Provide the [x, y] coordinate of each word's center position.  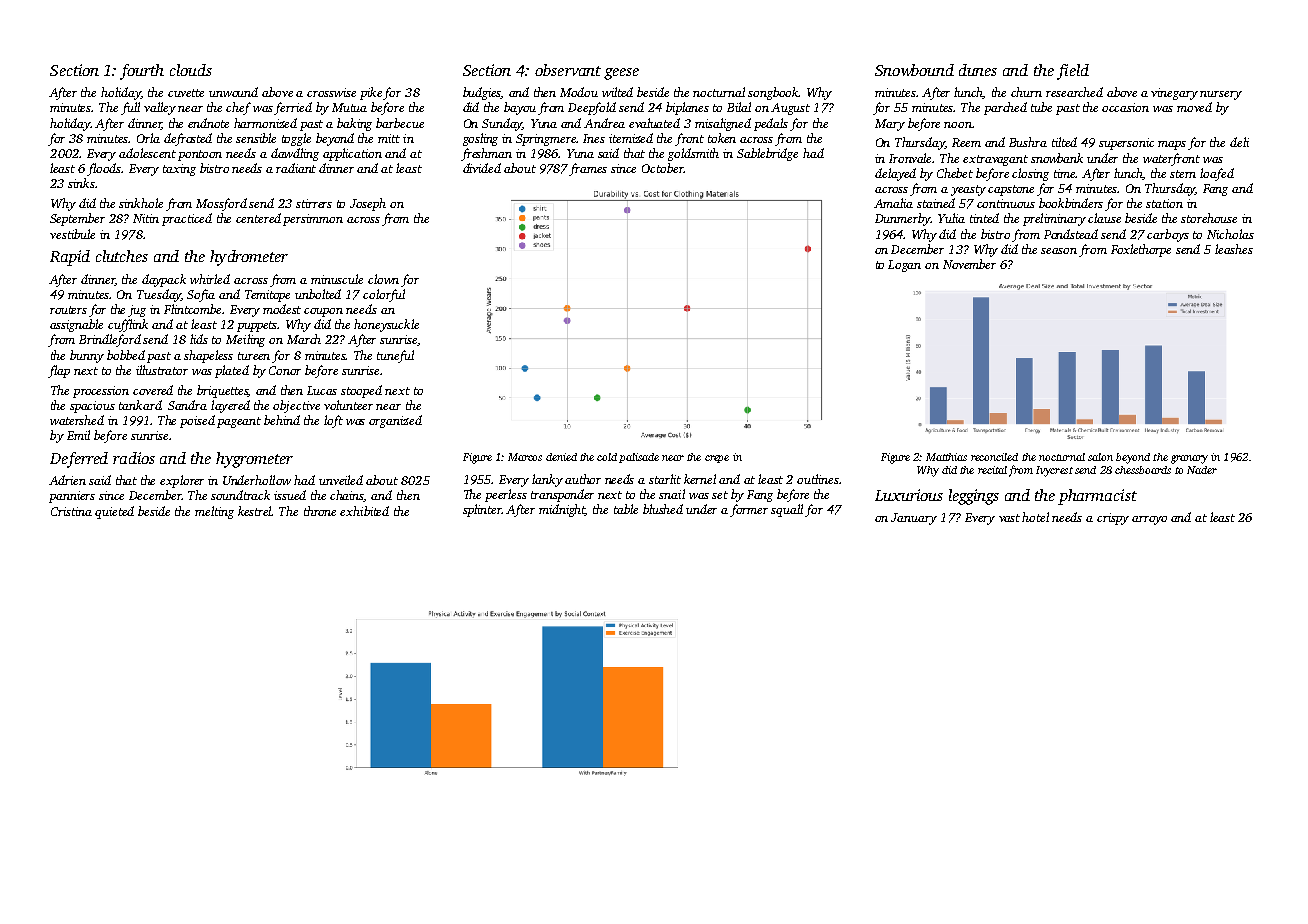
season [1059, 251]
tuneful [395, 356]
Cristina [71, 511]
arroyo [1149, 520]
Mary [890, 125]
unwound [233, 92]
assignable [76, 325]
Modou [579, 92]
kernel [700, 479]
